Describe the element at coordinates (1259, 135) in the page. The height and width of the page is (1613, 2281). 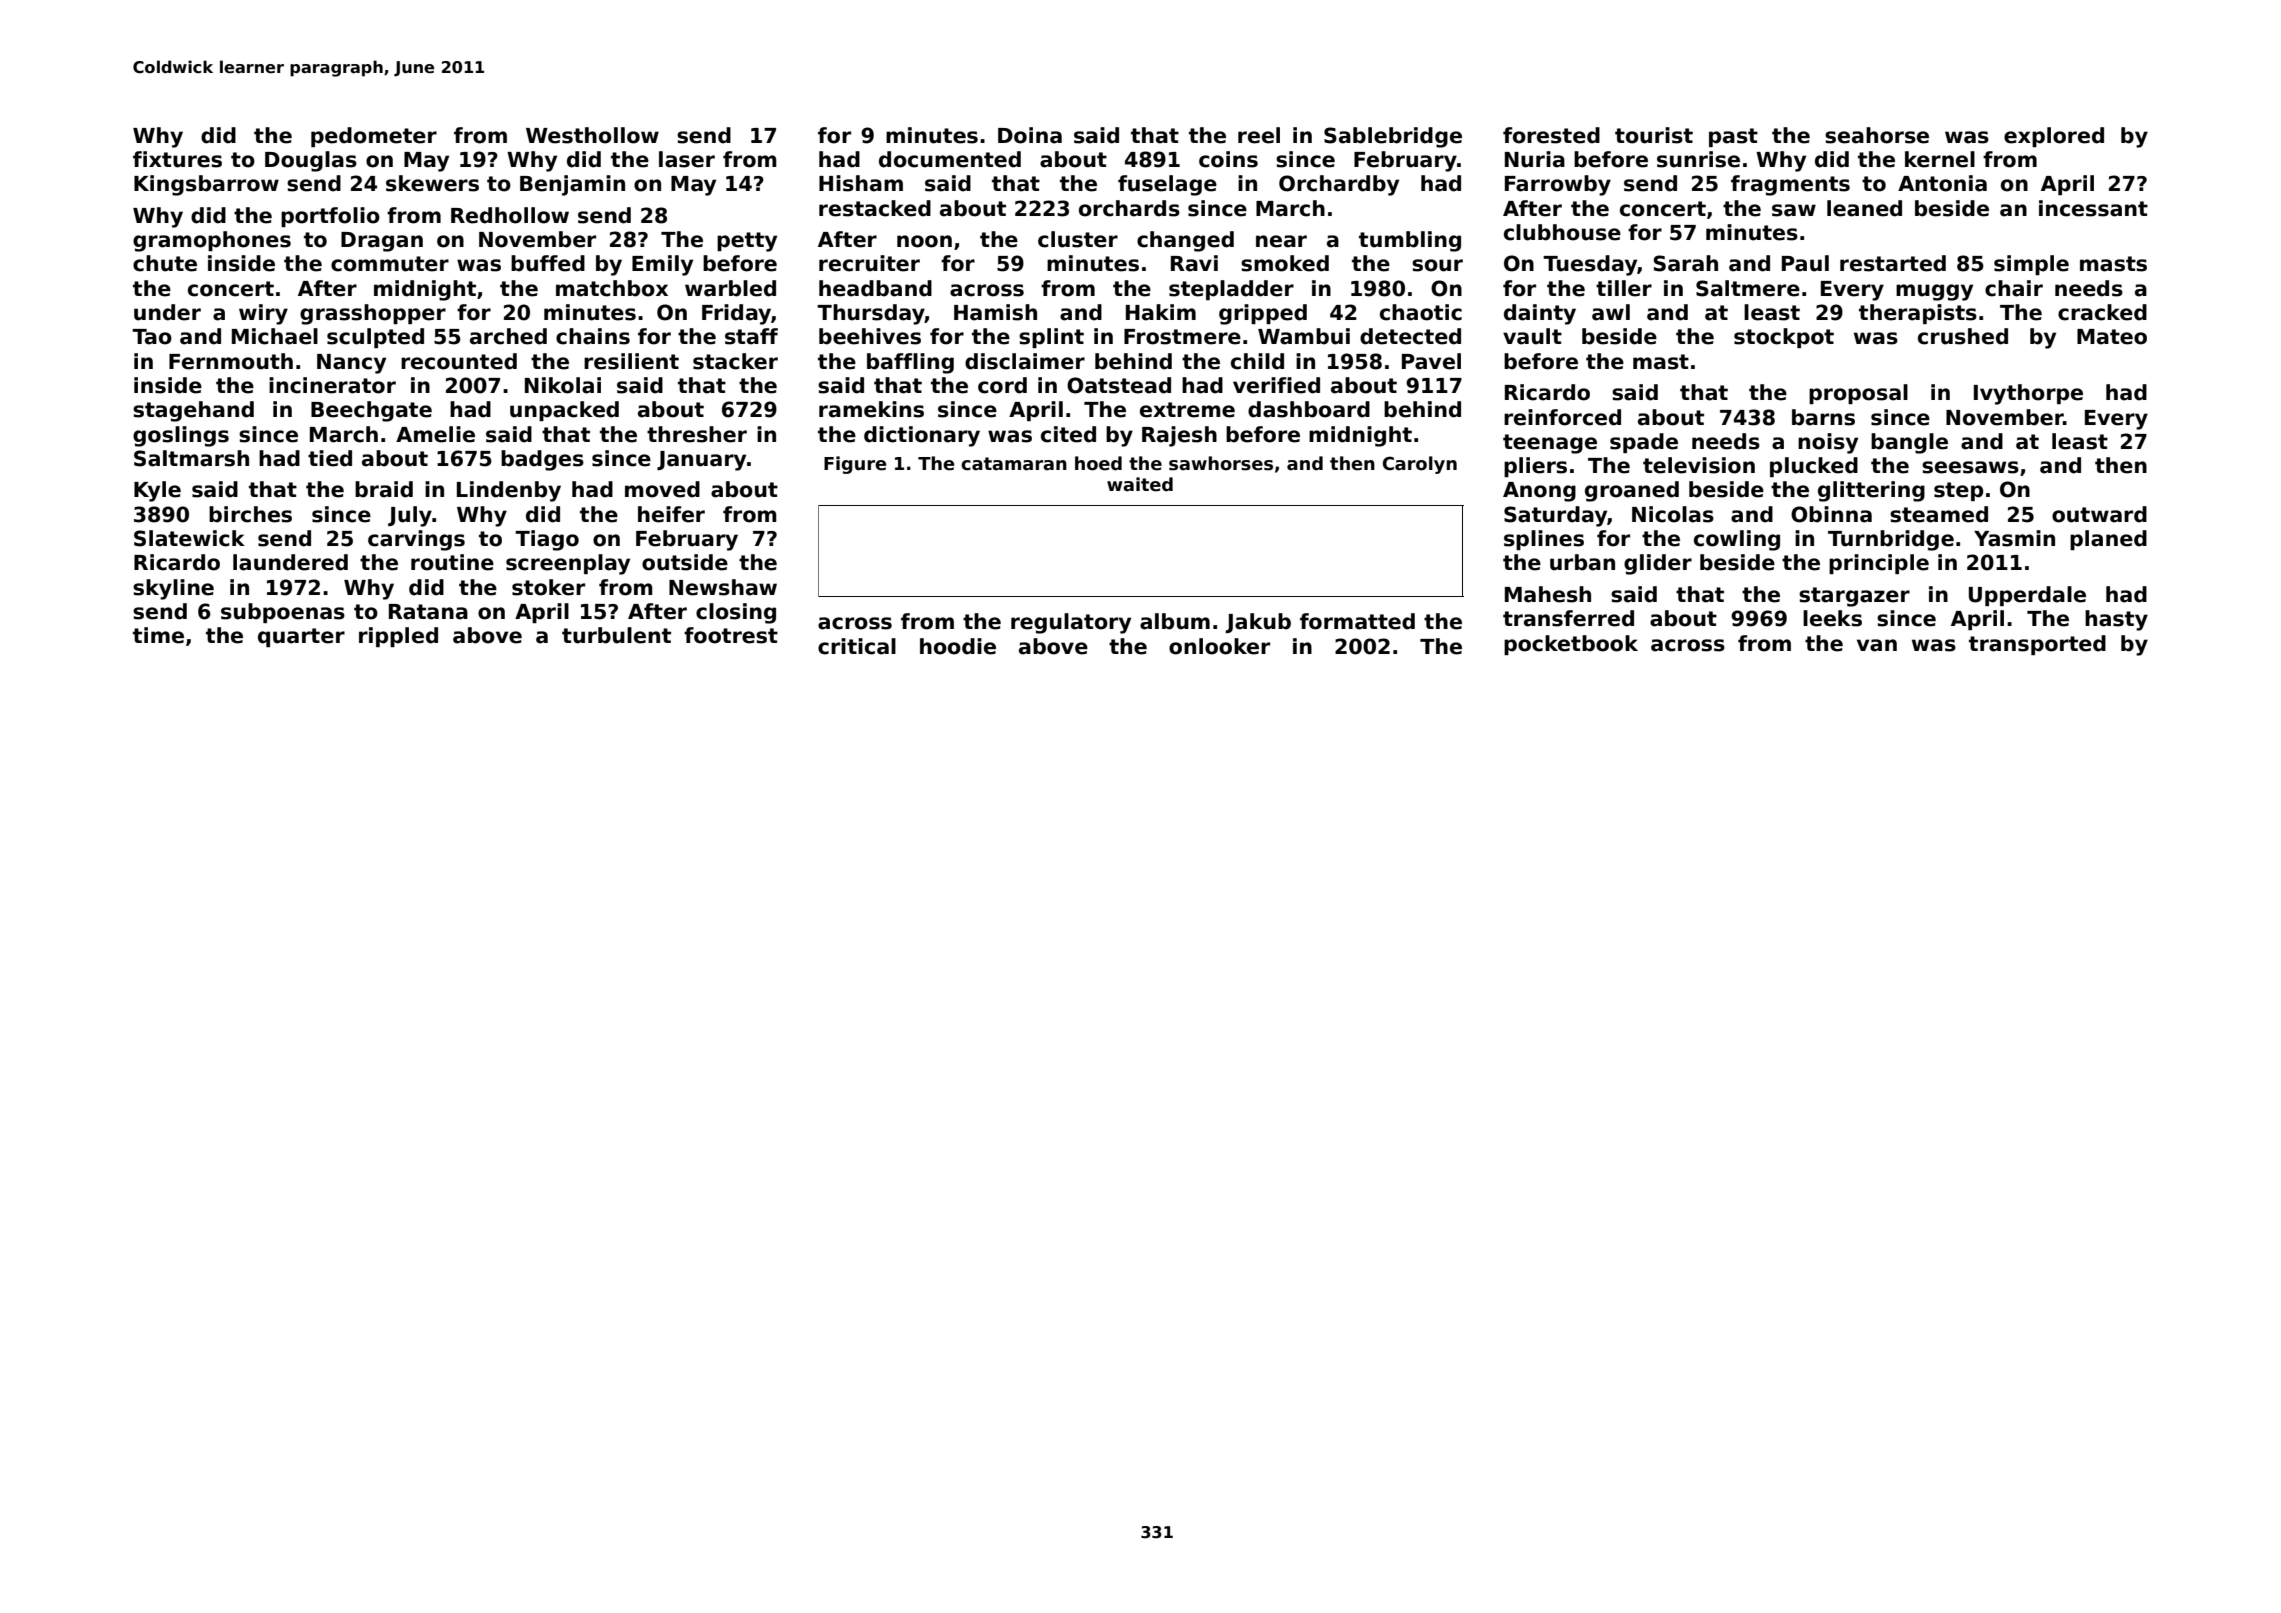
I see `reel` at that location.
